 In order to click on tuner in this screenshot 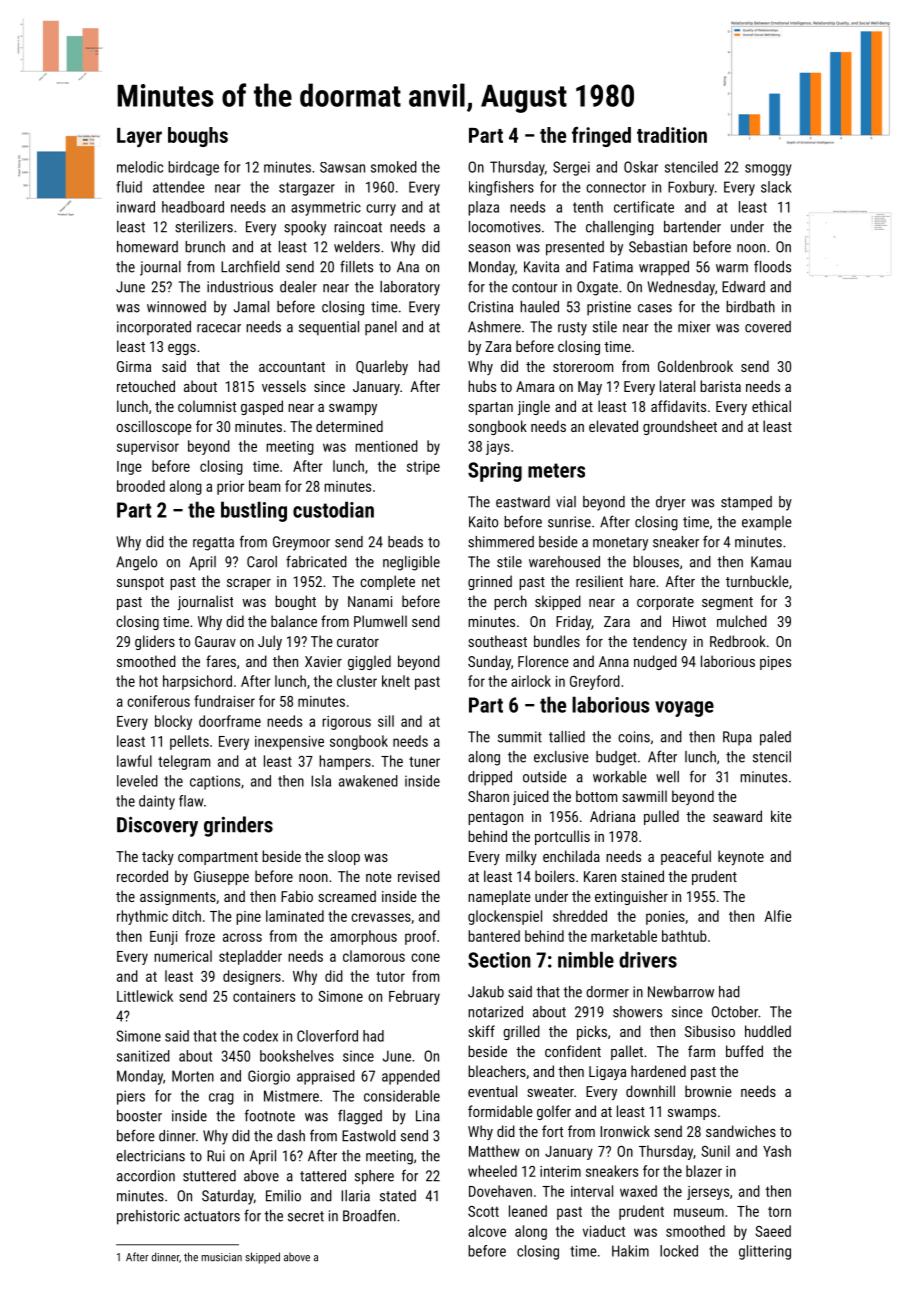, I will do `click(424, 762)`.
